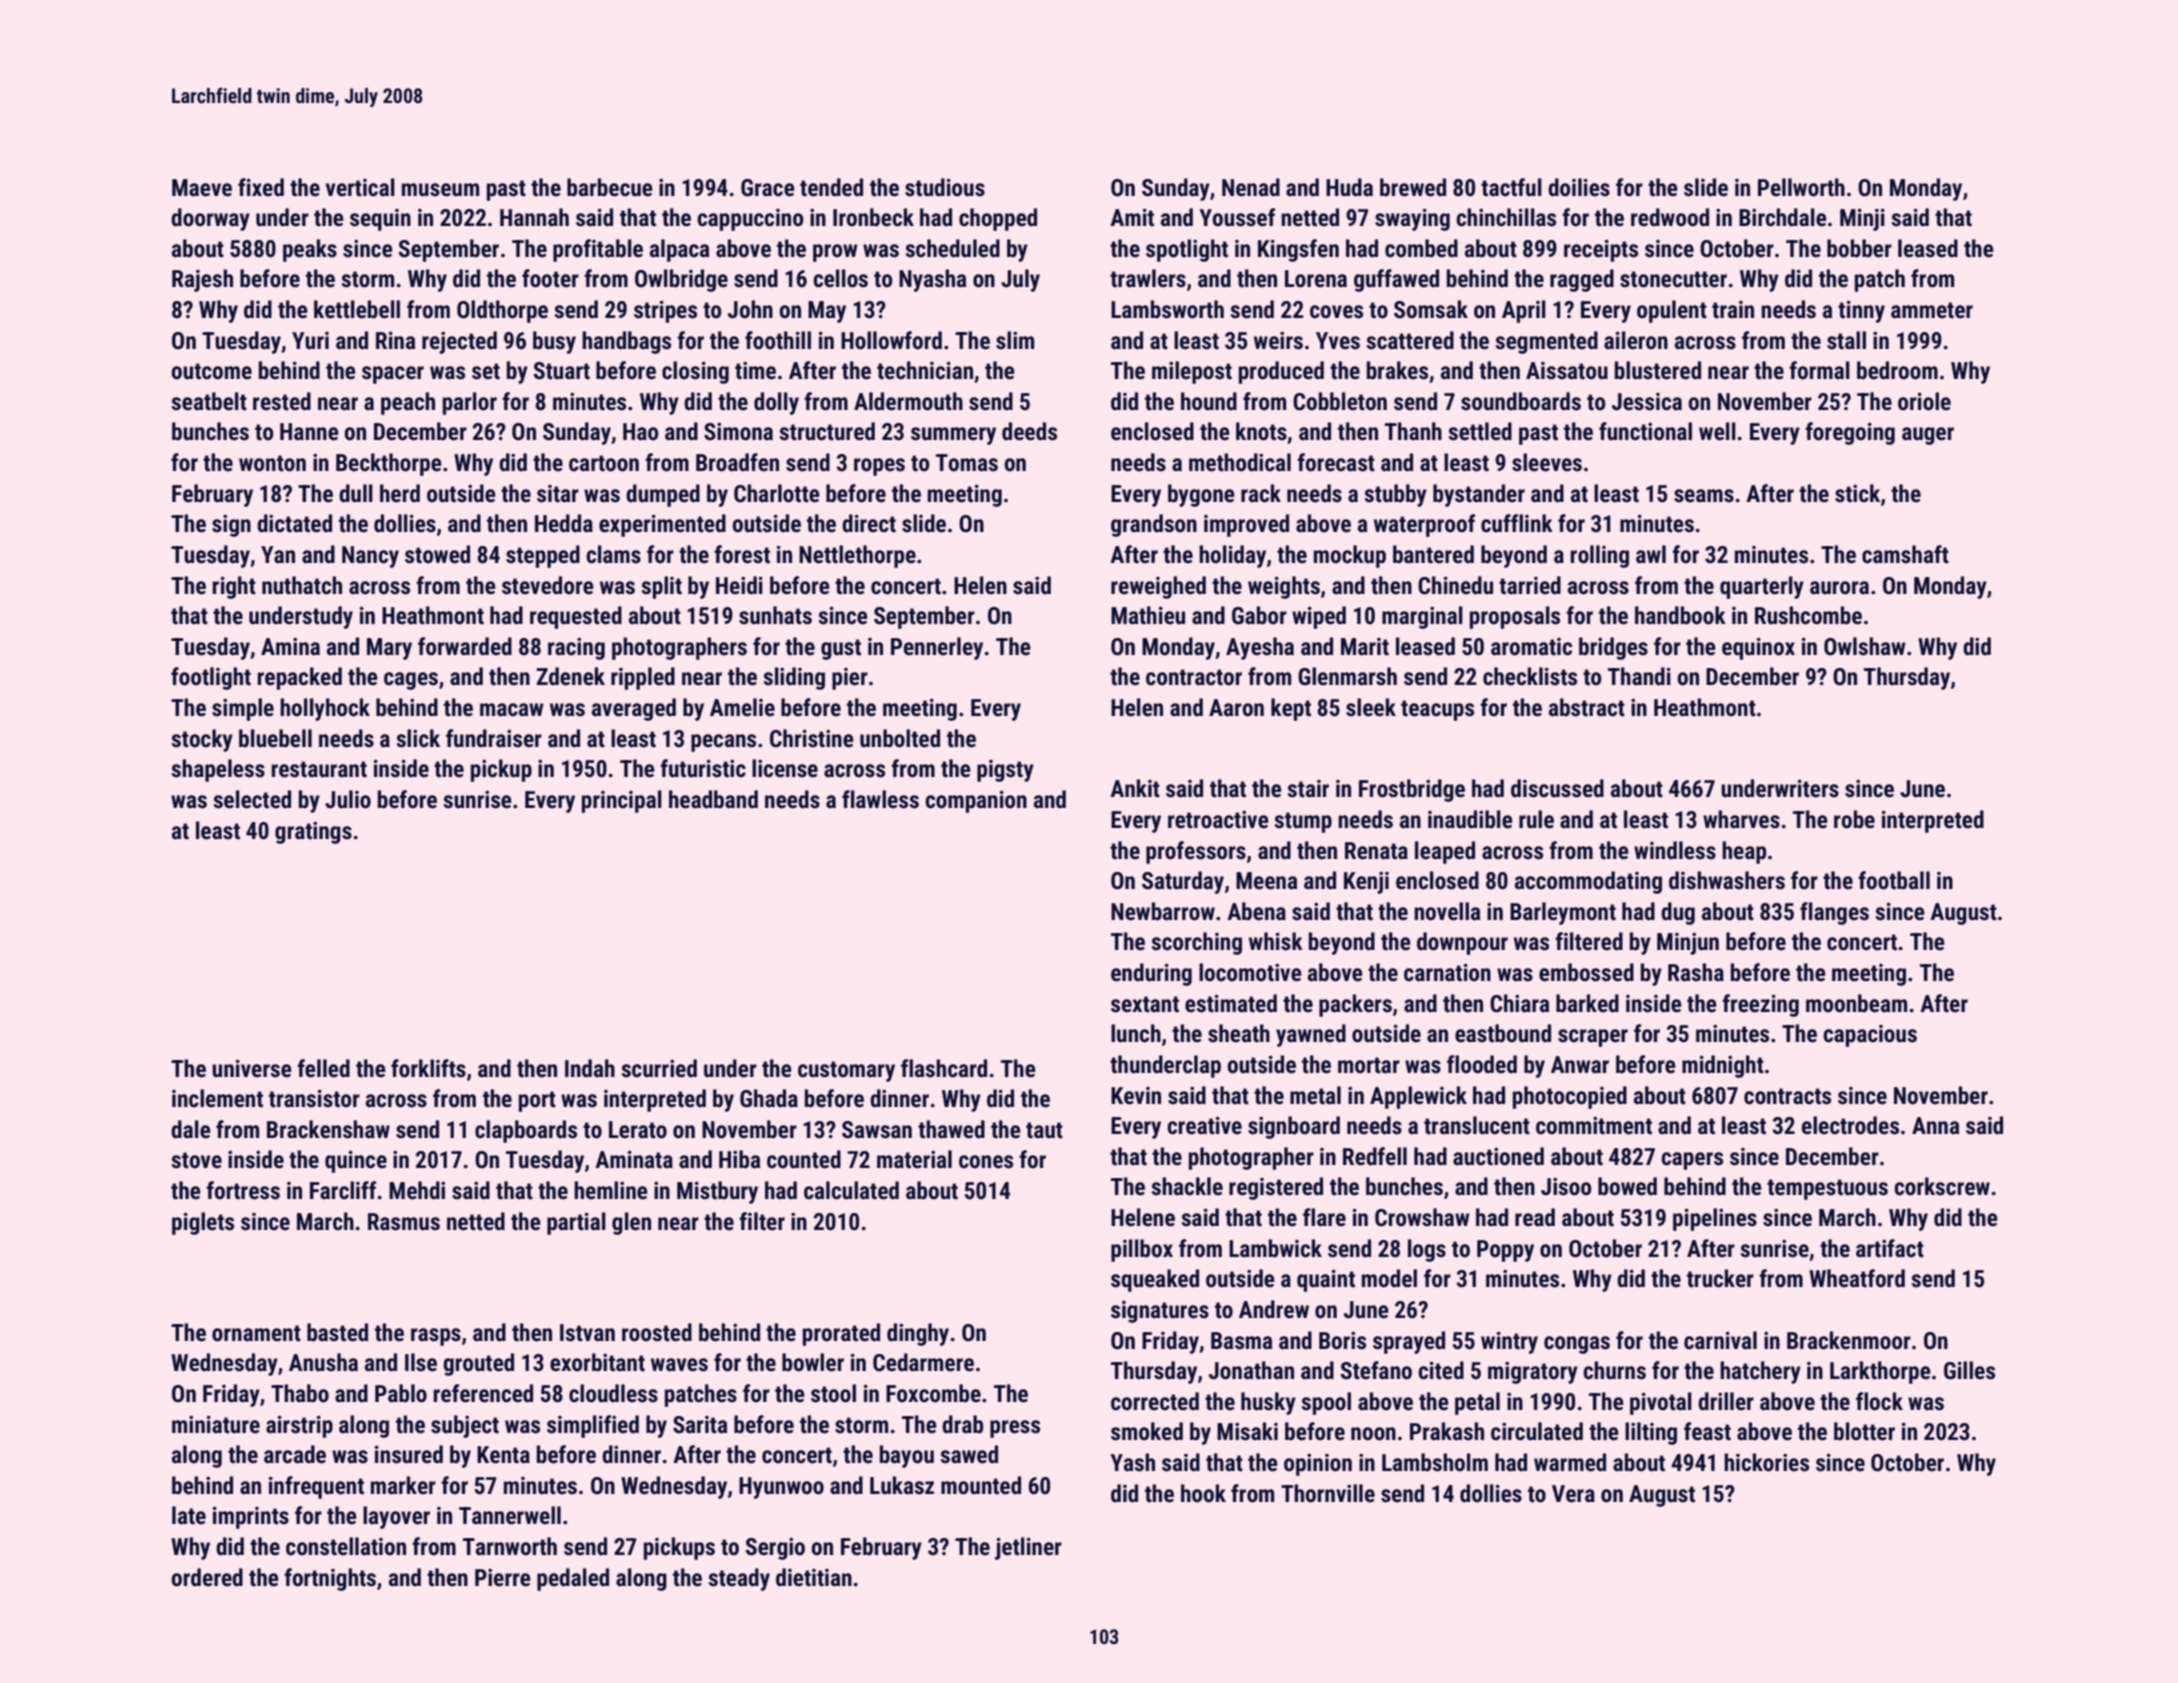  Describe the element at coordinates (211, 371) in the page. I see `outcome` at that location.
